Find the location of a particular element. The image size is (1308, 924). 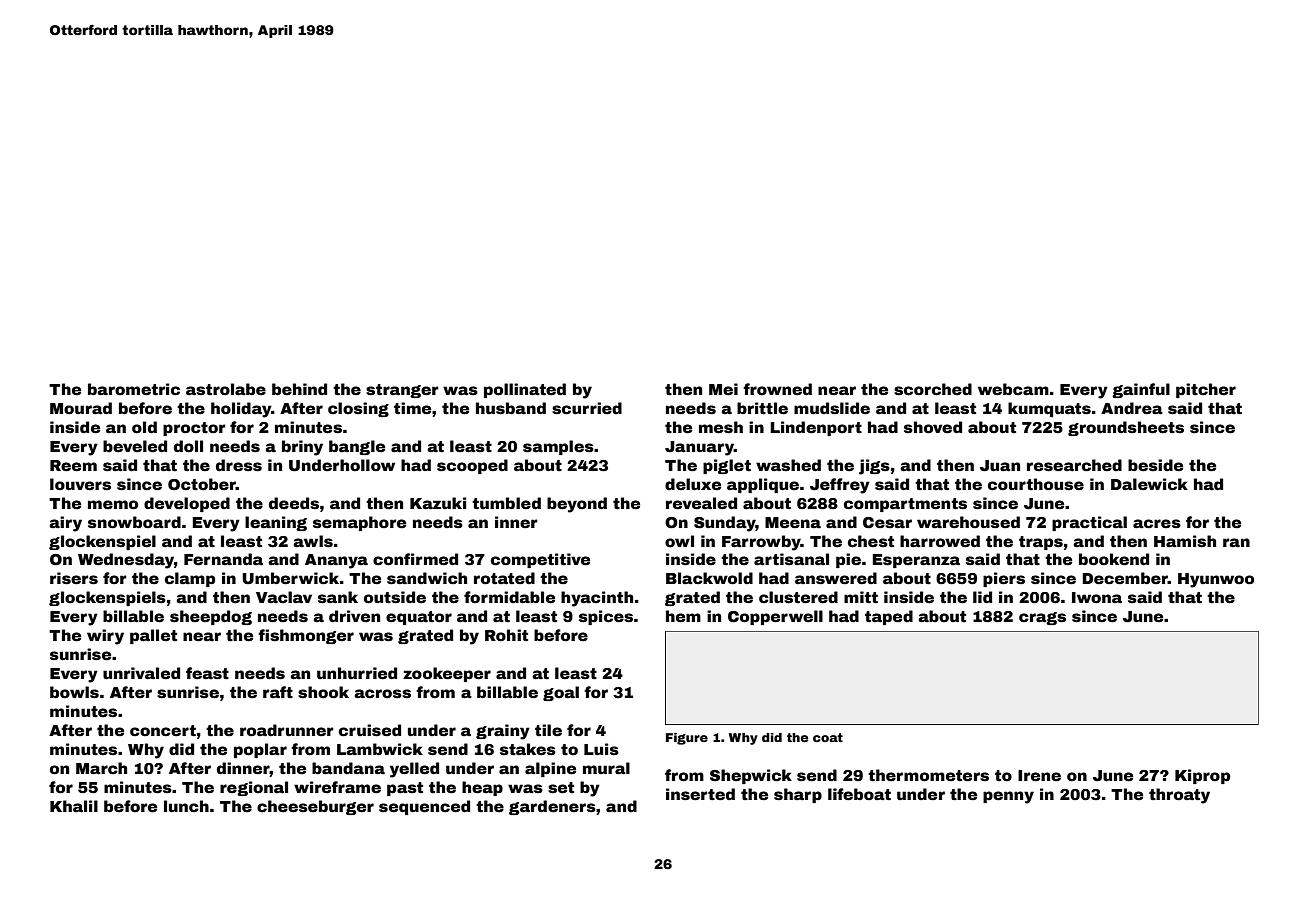

cheeseburger is located at coordinates (315, 807).
